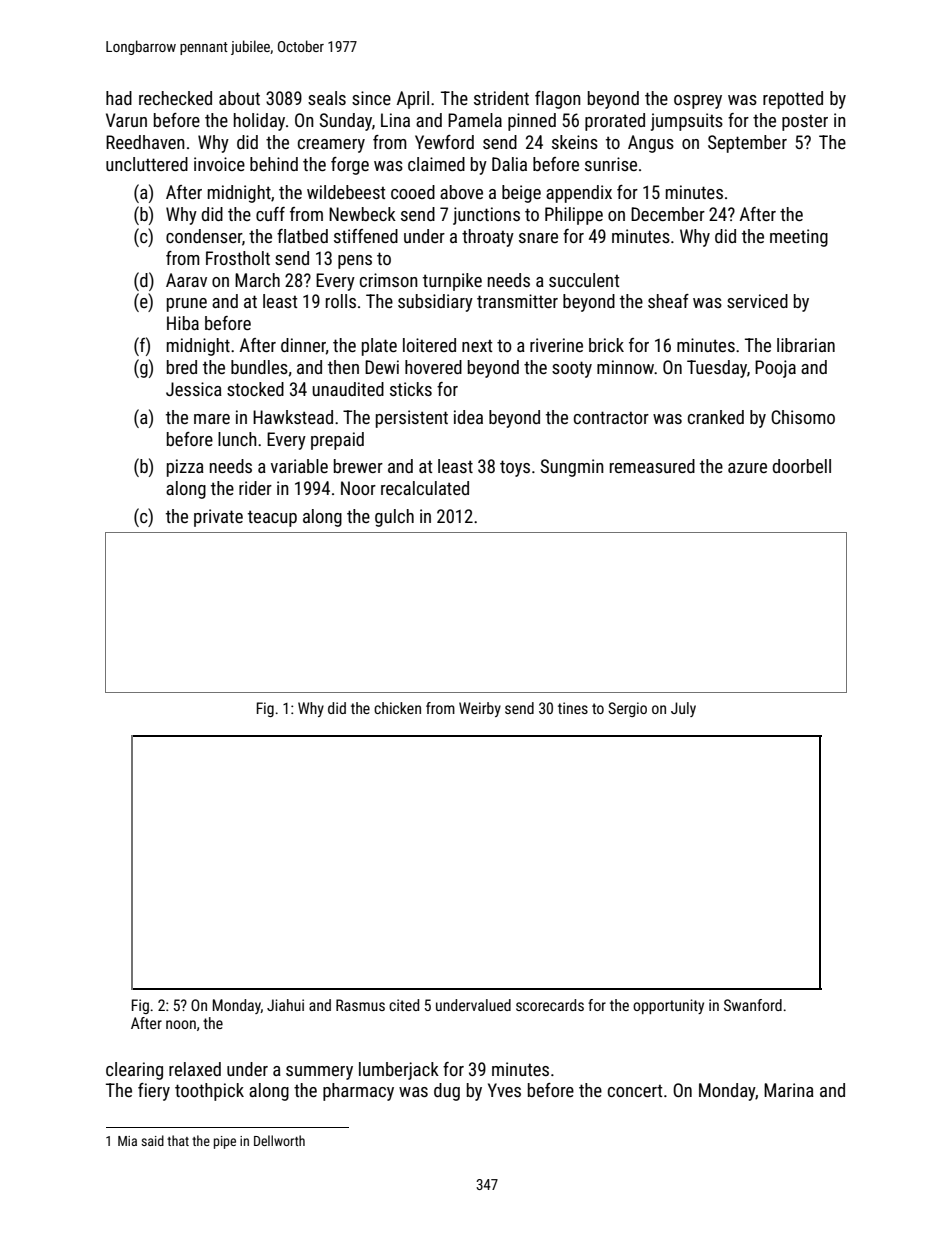 The width and height of the page is (952, 1233). Describe the element at coordinates (803, 417) in the page. I see `Chisomo` at that location.
